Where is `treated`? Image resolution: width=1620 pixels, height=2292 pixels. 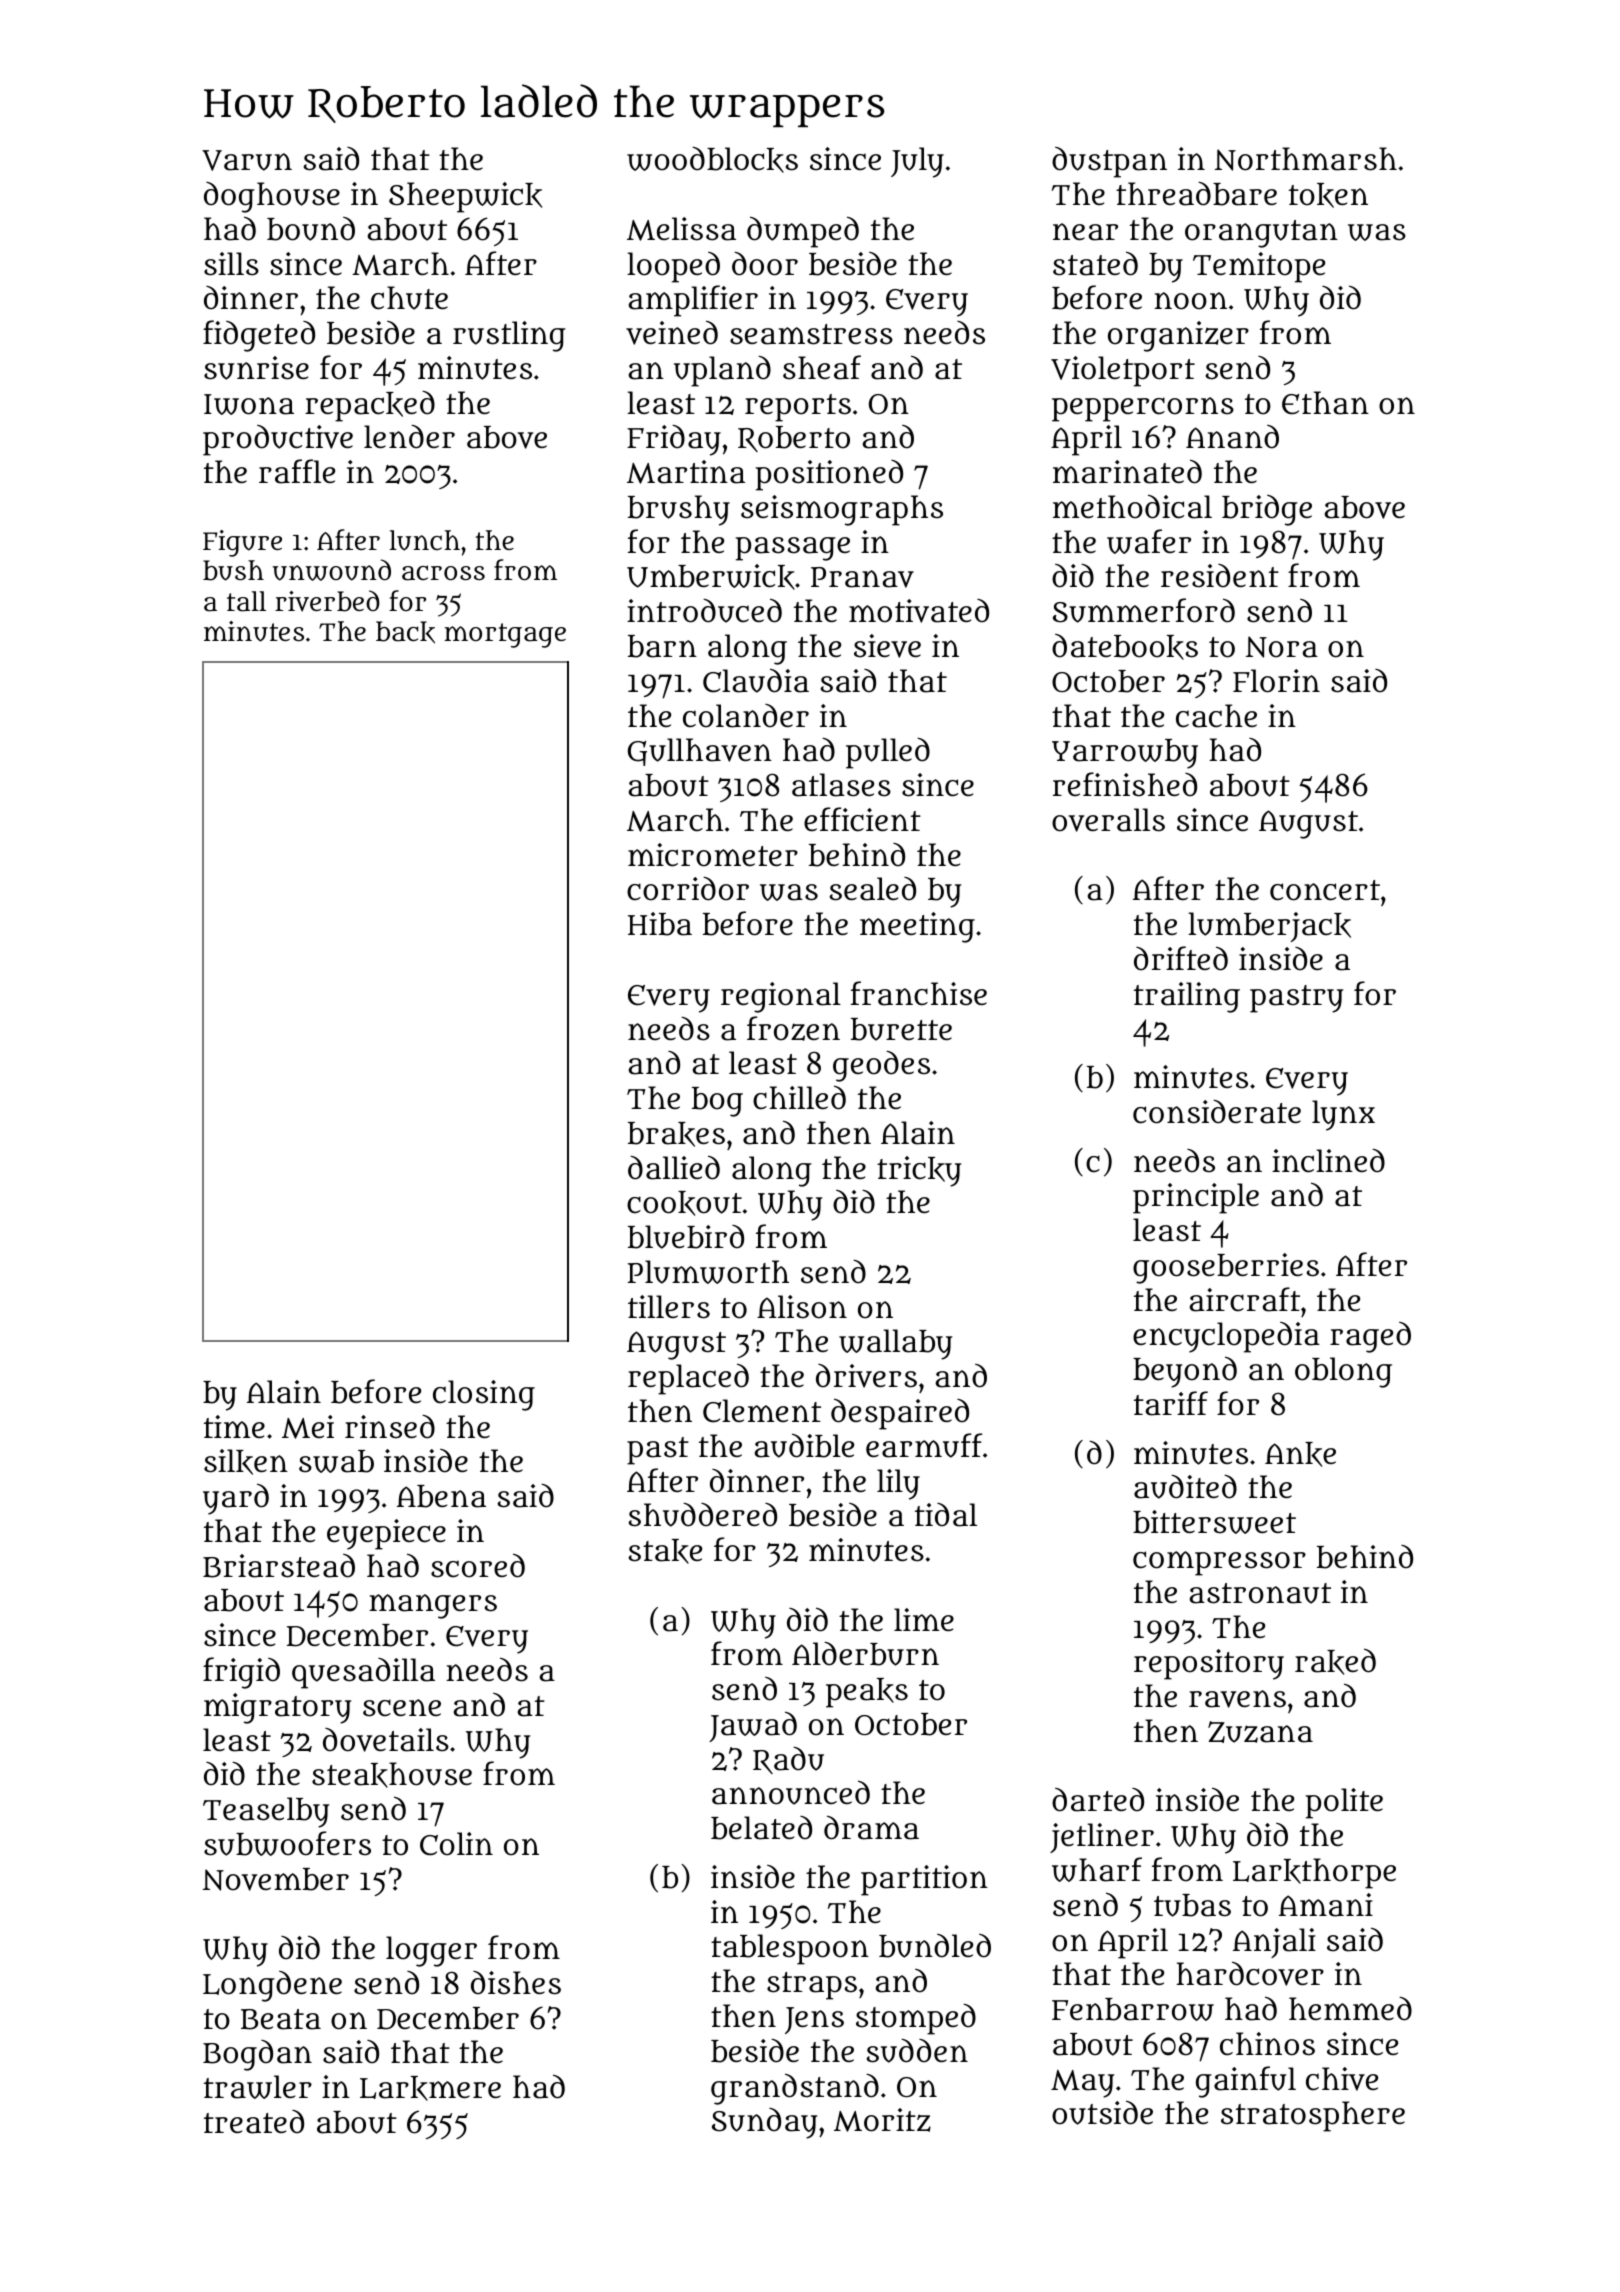 treated is located at coordinates (254, 2122).
